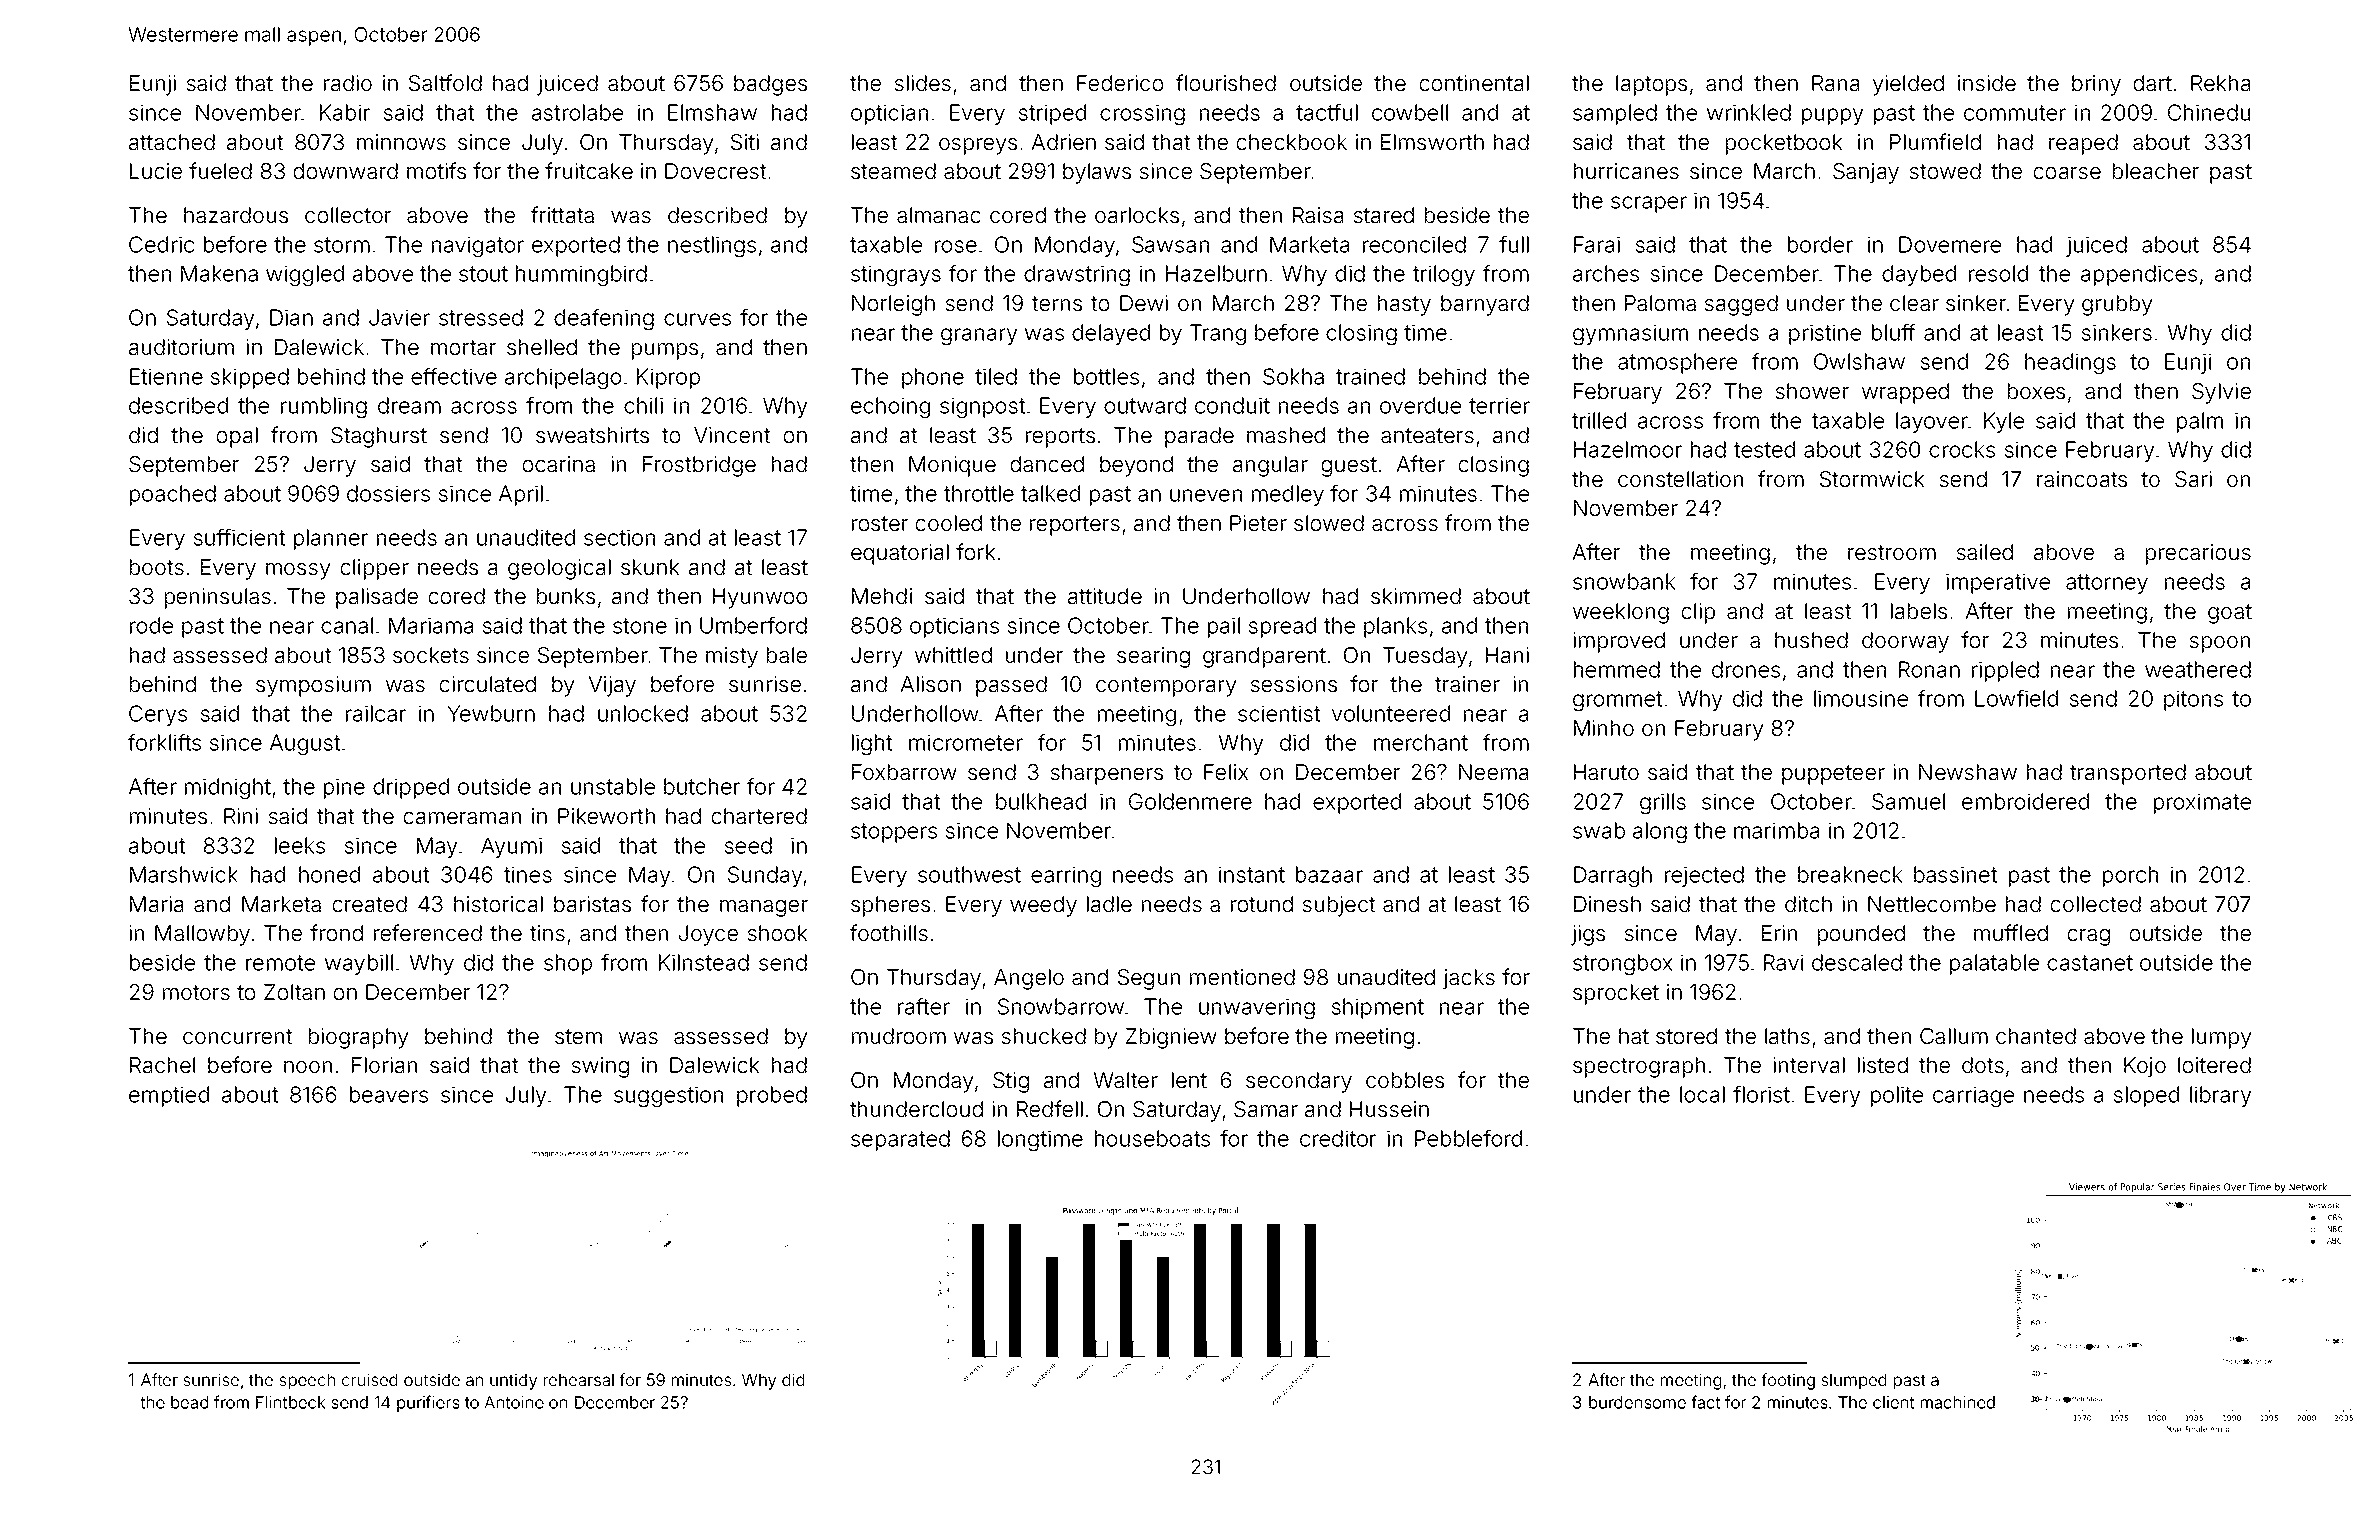 The width and height of the screenshot is (2380, 1540). What do you see at coordinates (2088, 937) in the screenshot?
I see `crag` at bounding box center [2088, 937].
